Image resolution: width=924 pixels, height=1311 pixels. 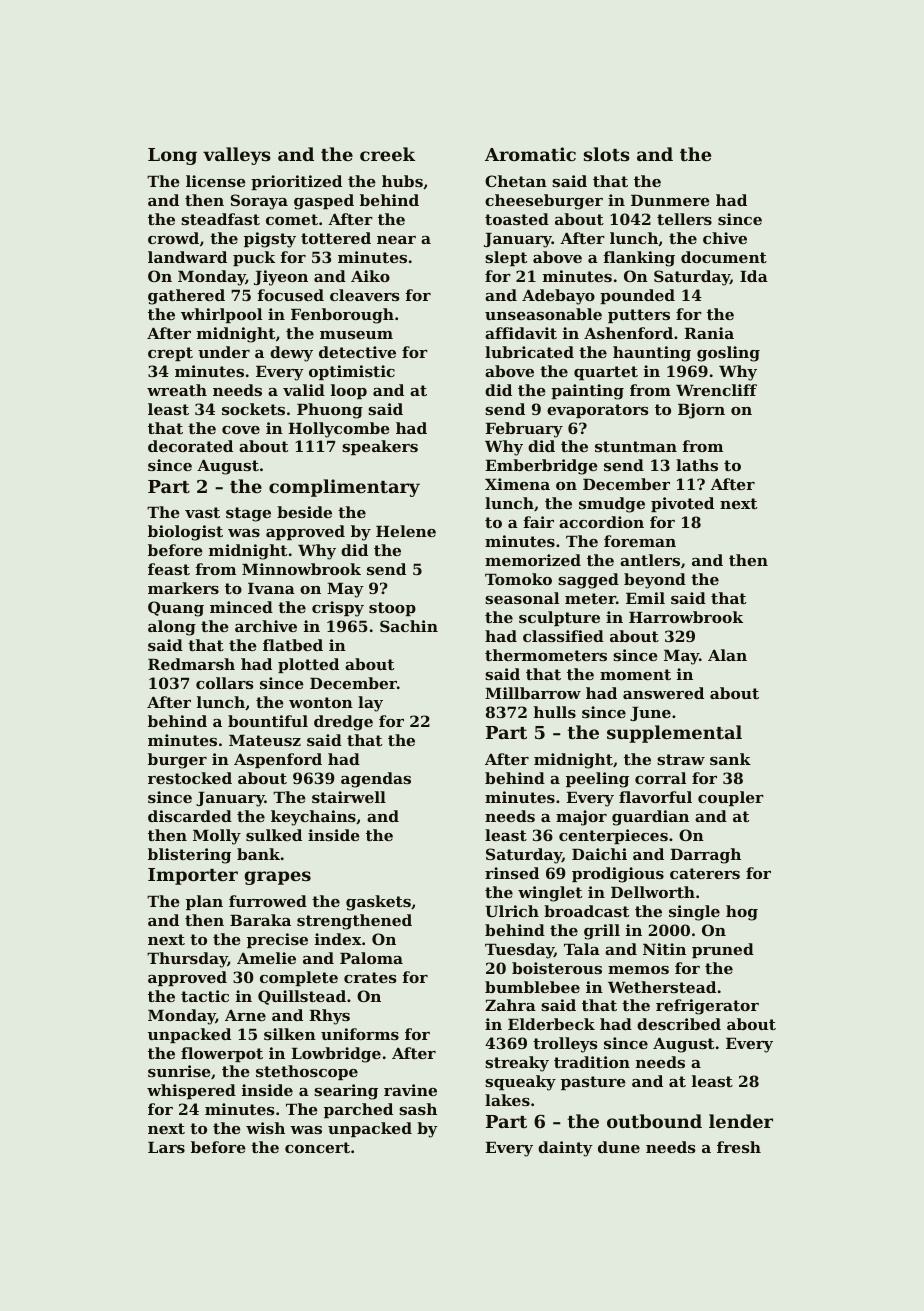 I want to click on Adebayo, so click(x=558, y=297).
